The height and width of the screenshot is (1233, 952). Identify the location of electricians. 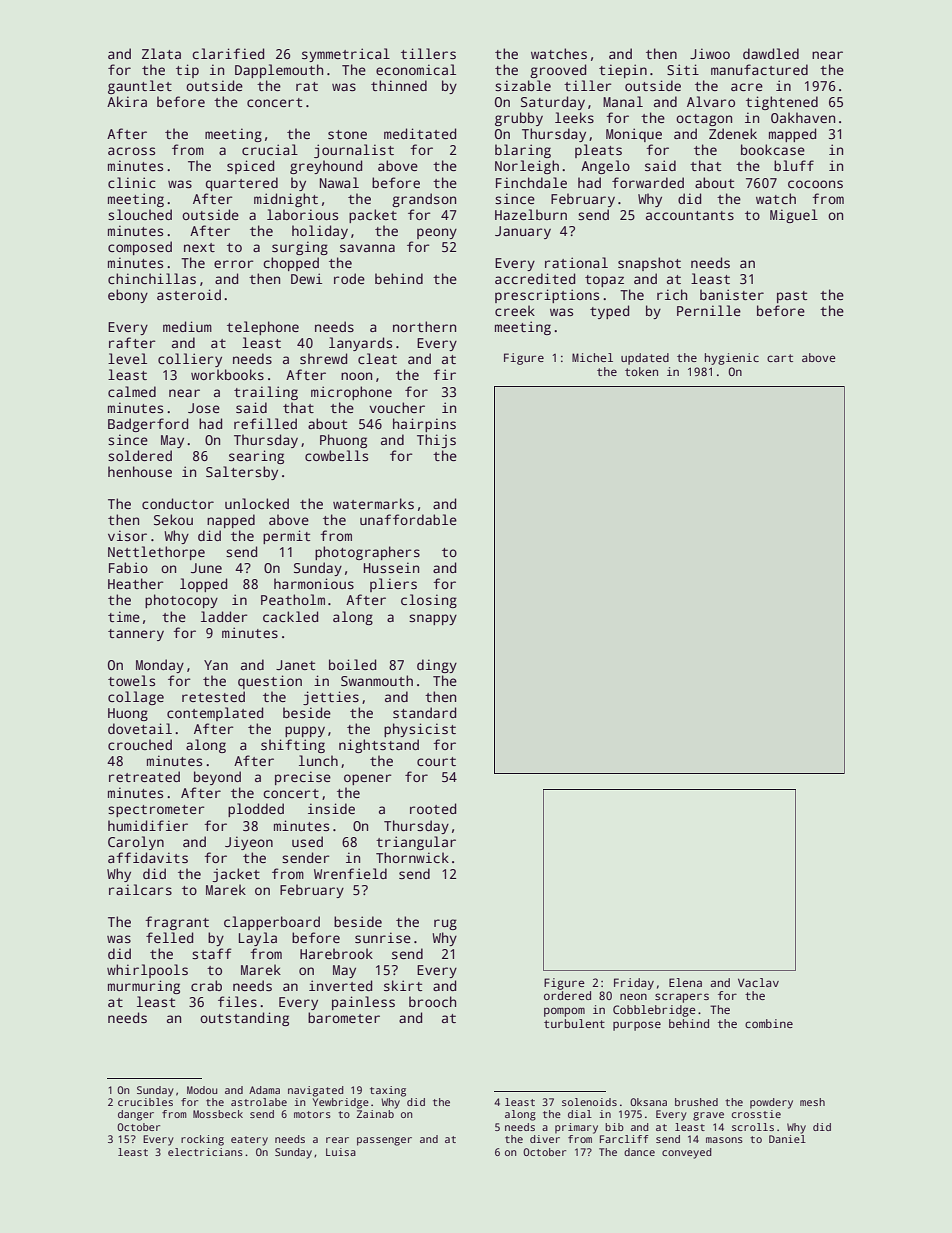
(205, 1152).
